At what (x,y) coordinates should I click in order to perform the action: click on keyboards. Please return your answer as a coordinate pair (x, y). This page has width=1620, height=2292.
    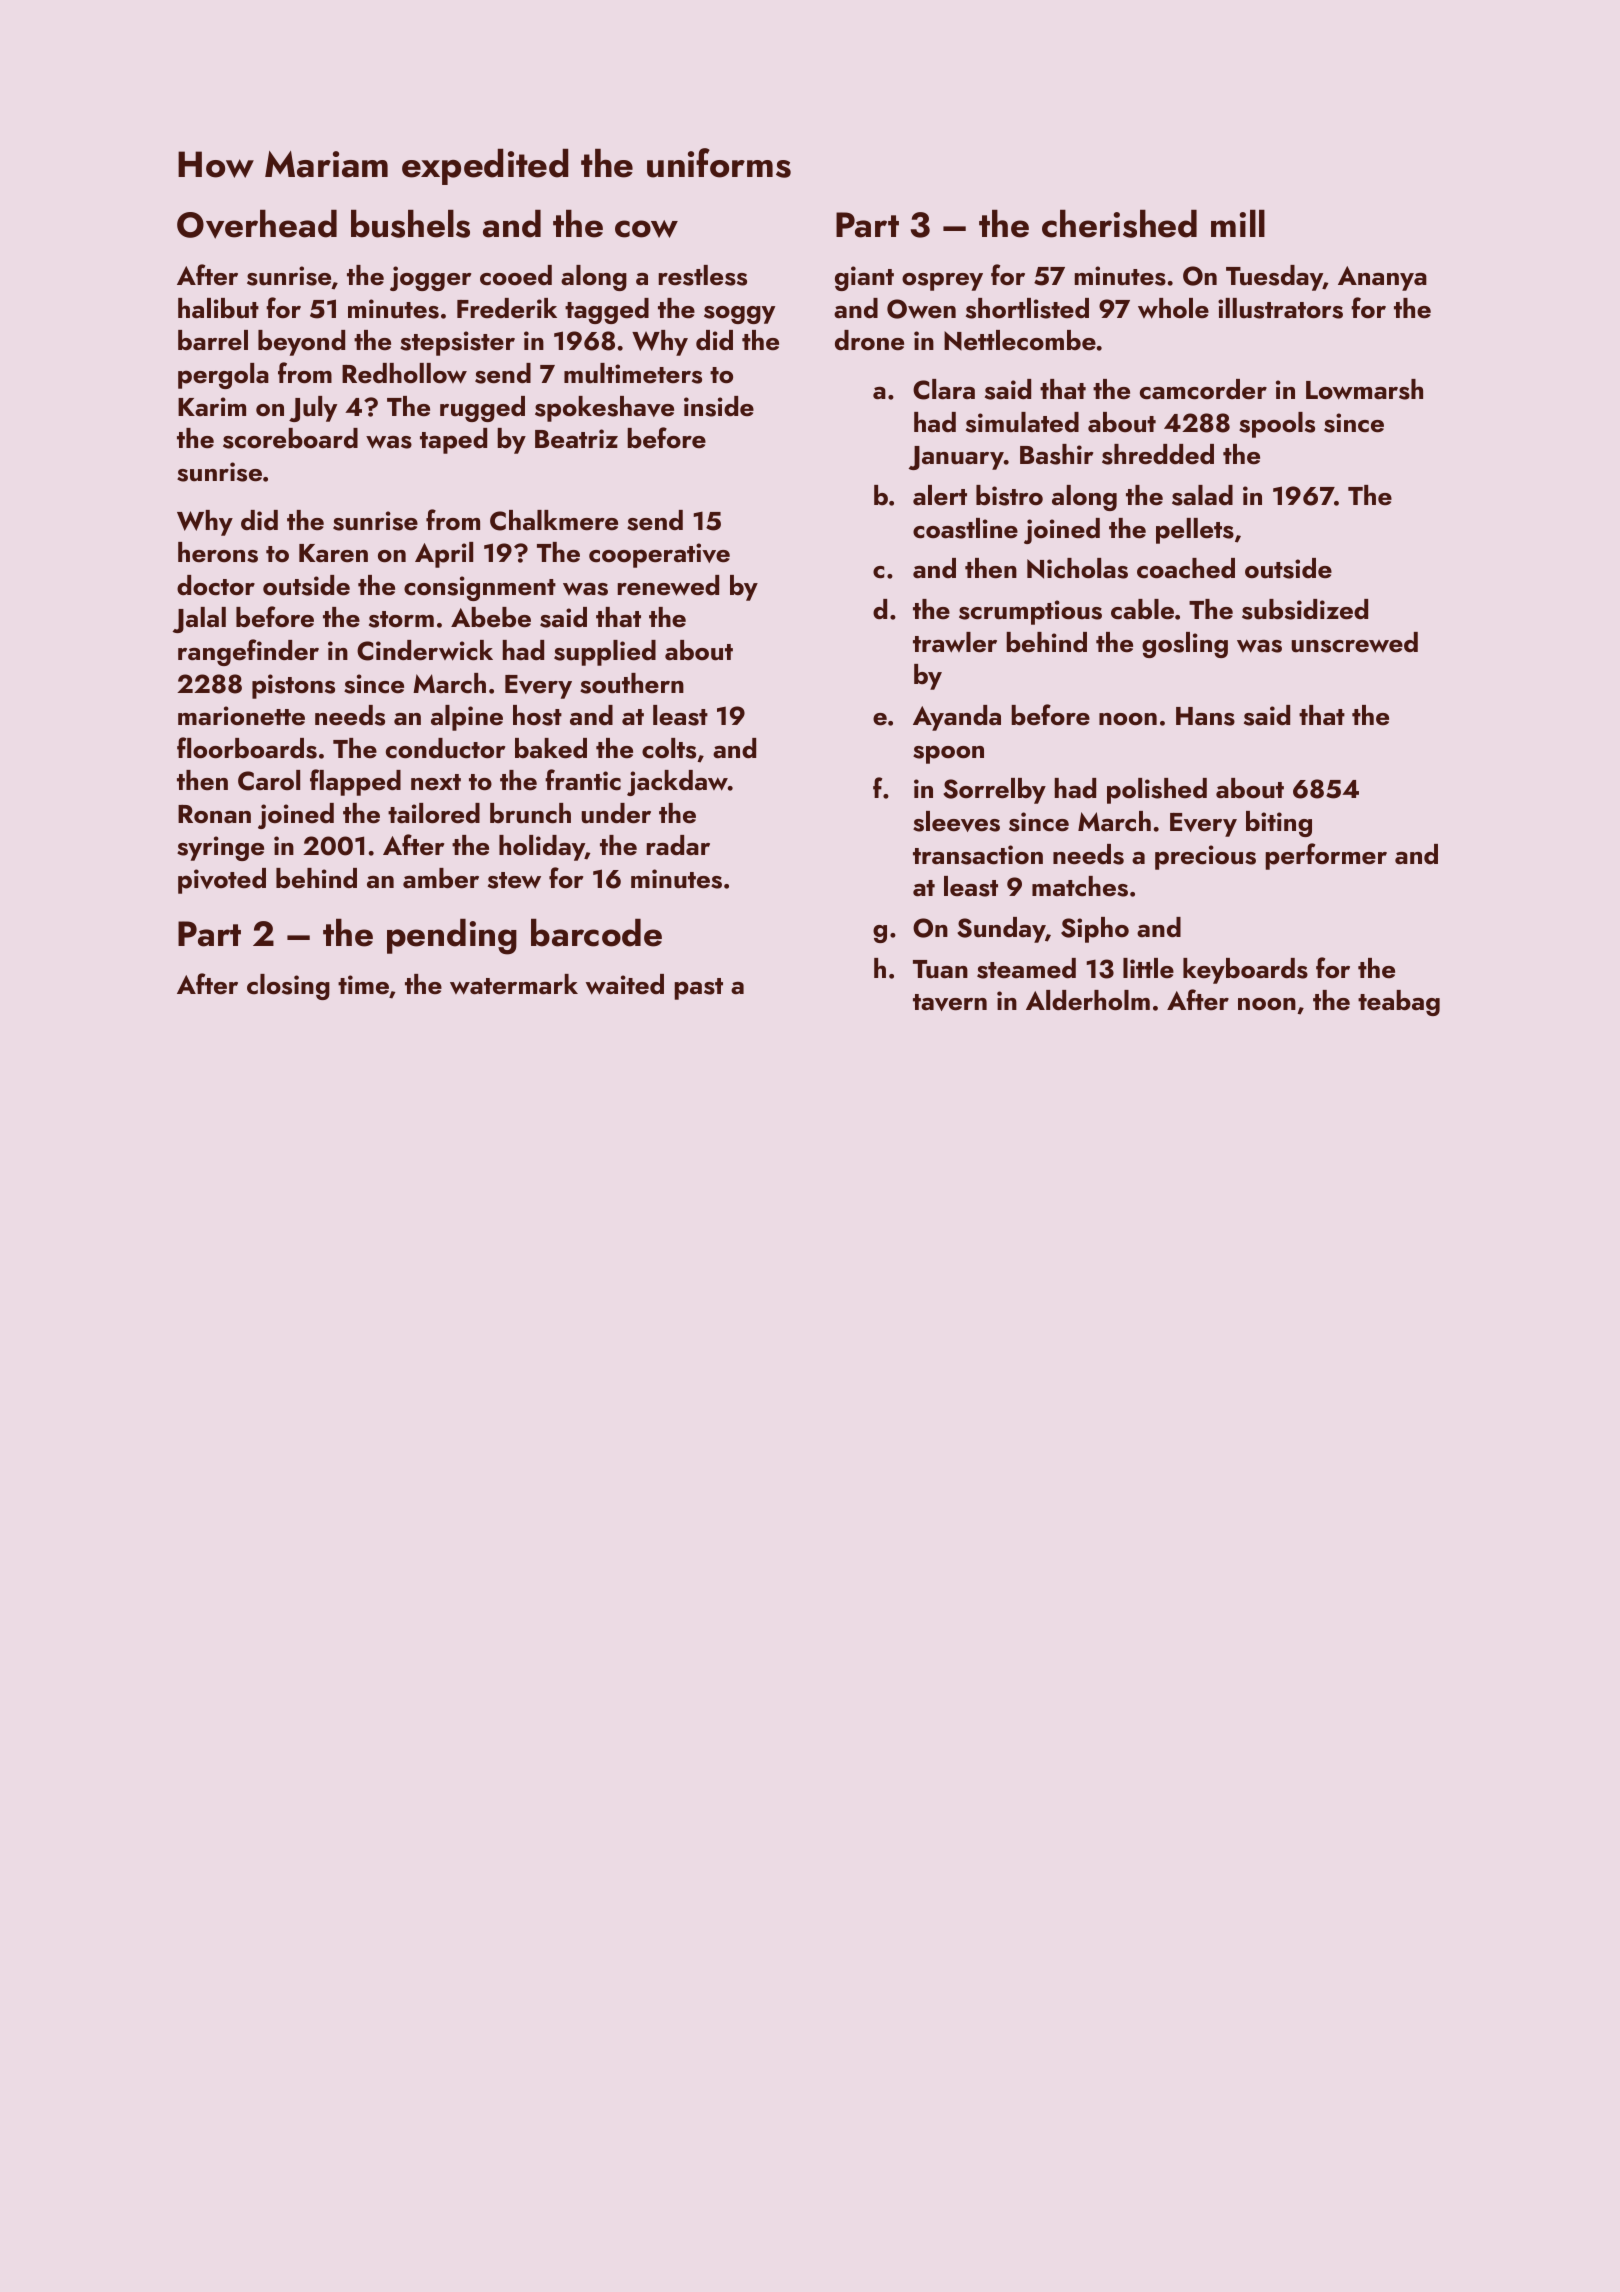
    Looking at the image, I should click on (1245, 971).
